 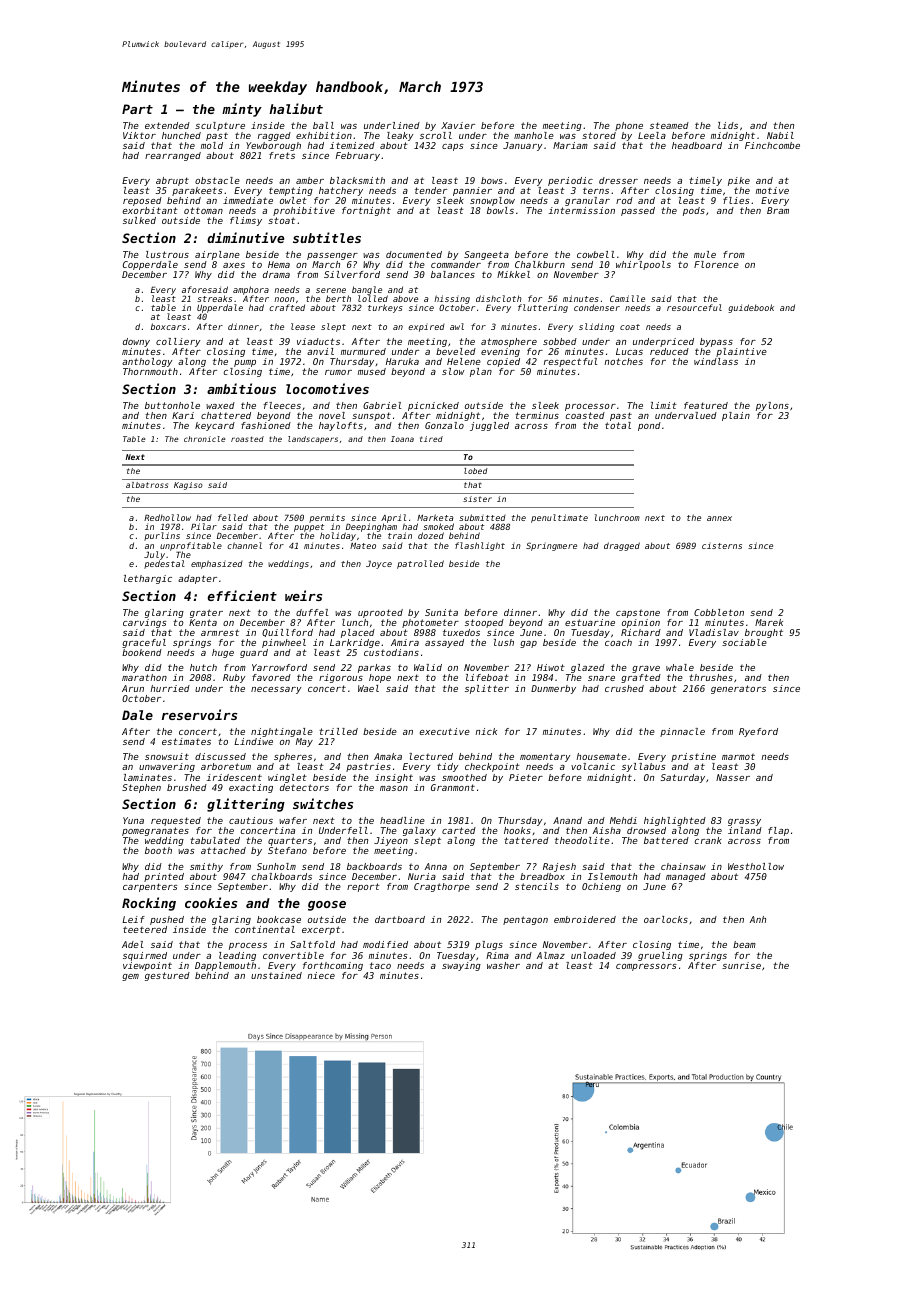 What do you see at coordinates (458, 125) in the page?
I see `Xavier` at bounding box center [458, 125].
